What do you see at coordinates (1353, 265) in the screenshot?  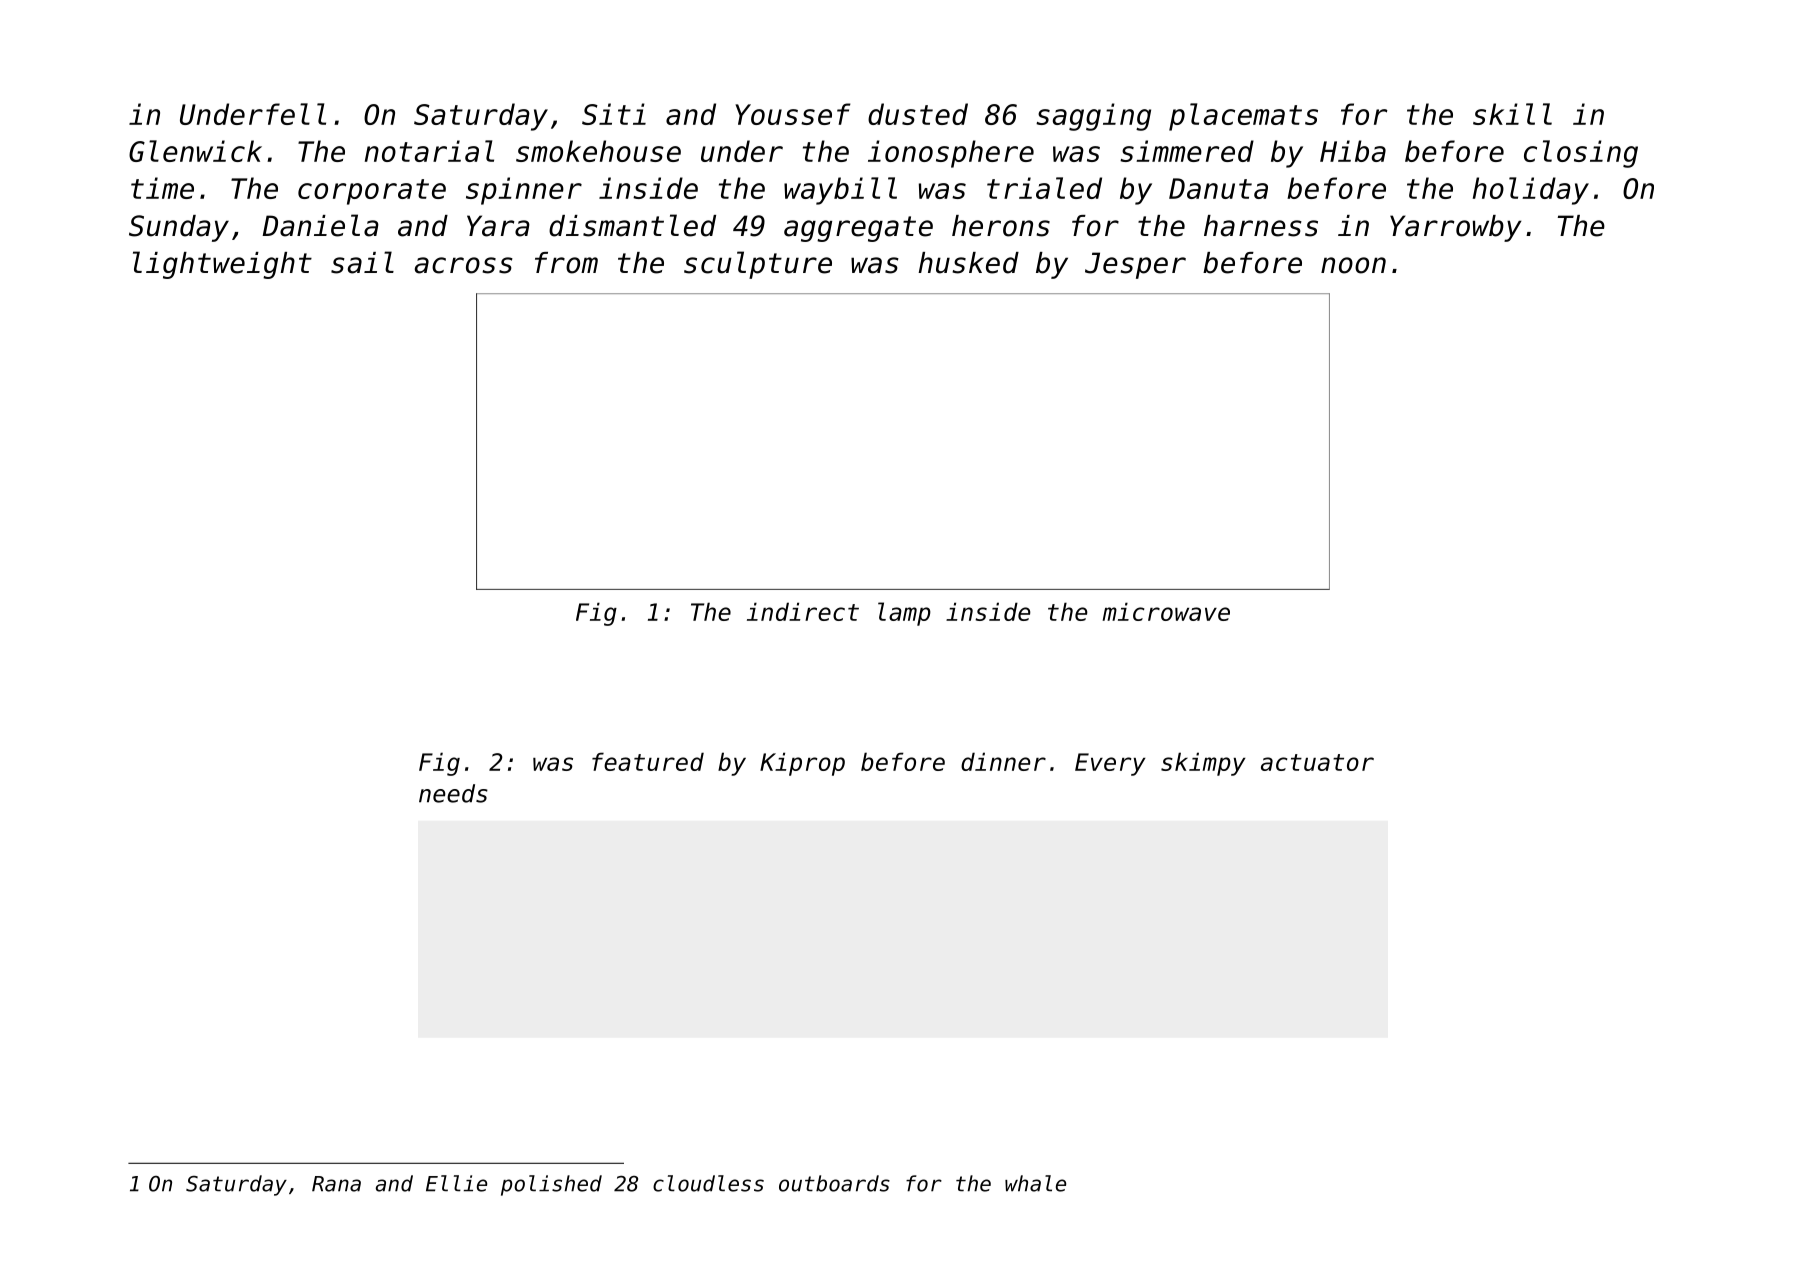 I see `noon` at bounding box center [1353, 265].
